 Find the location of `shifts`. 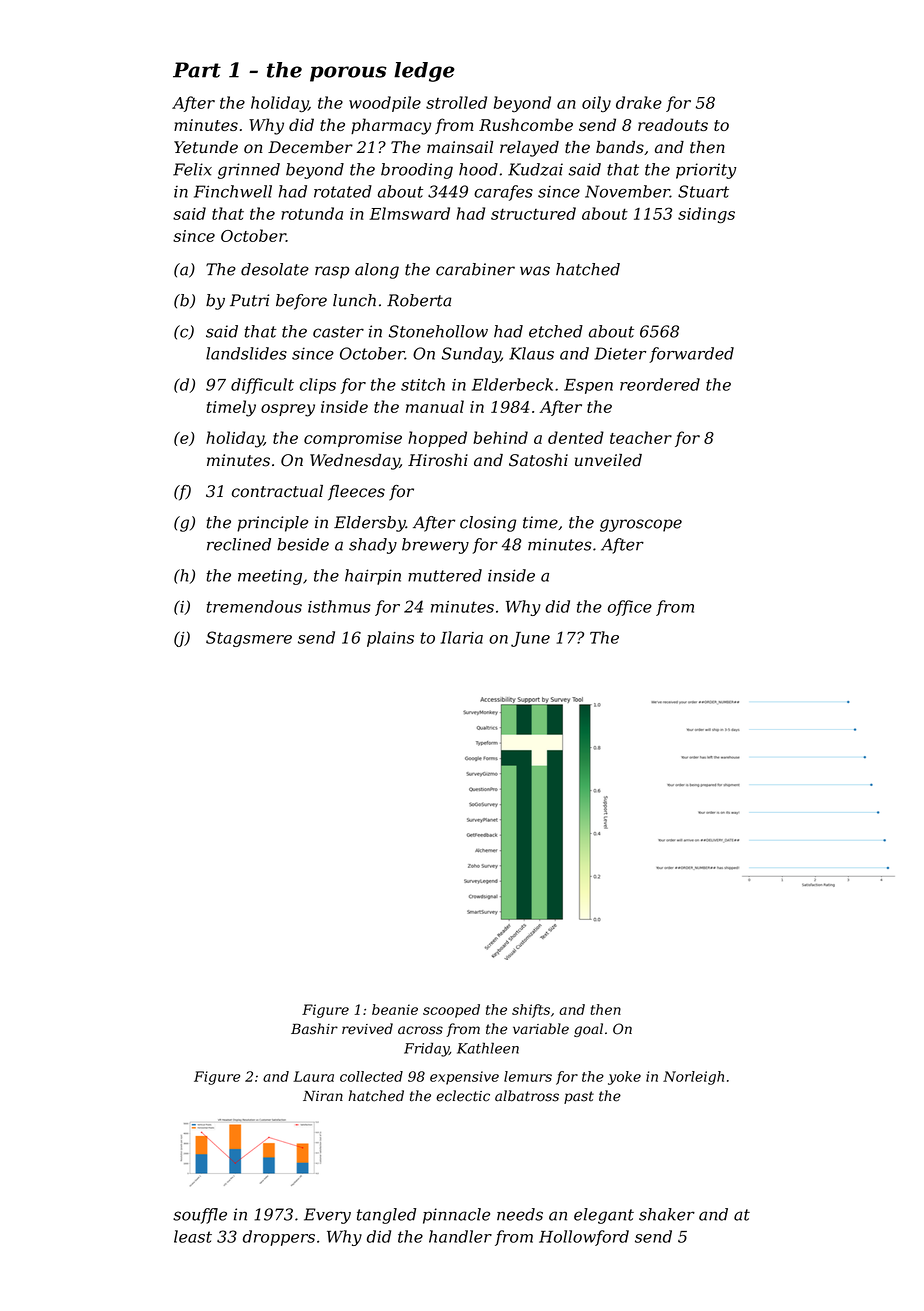

shifts is located at coordinates (531, 1011).
